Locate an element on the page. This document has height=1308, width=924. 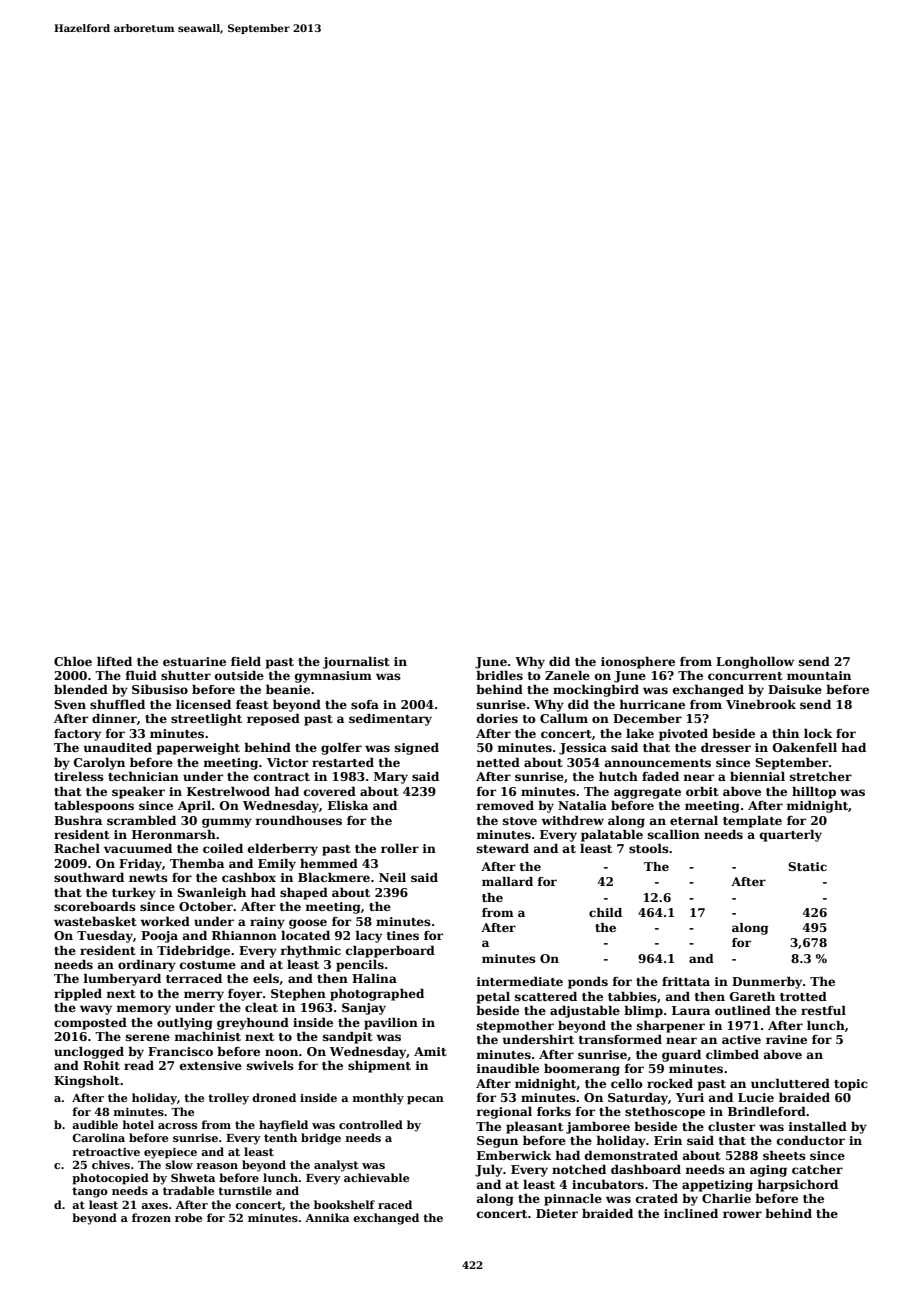
regional is located at coordinates (504, 1112).
